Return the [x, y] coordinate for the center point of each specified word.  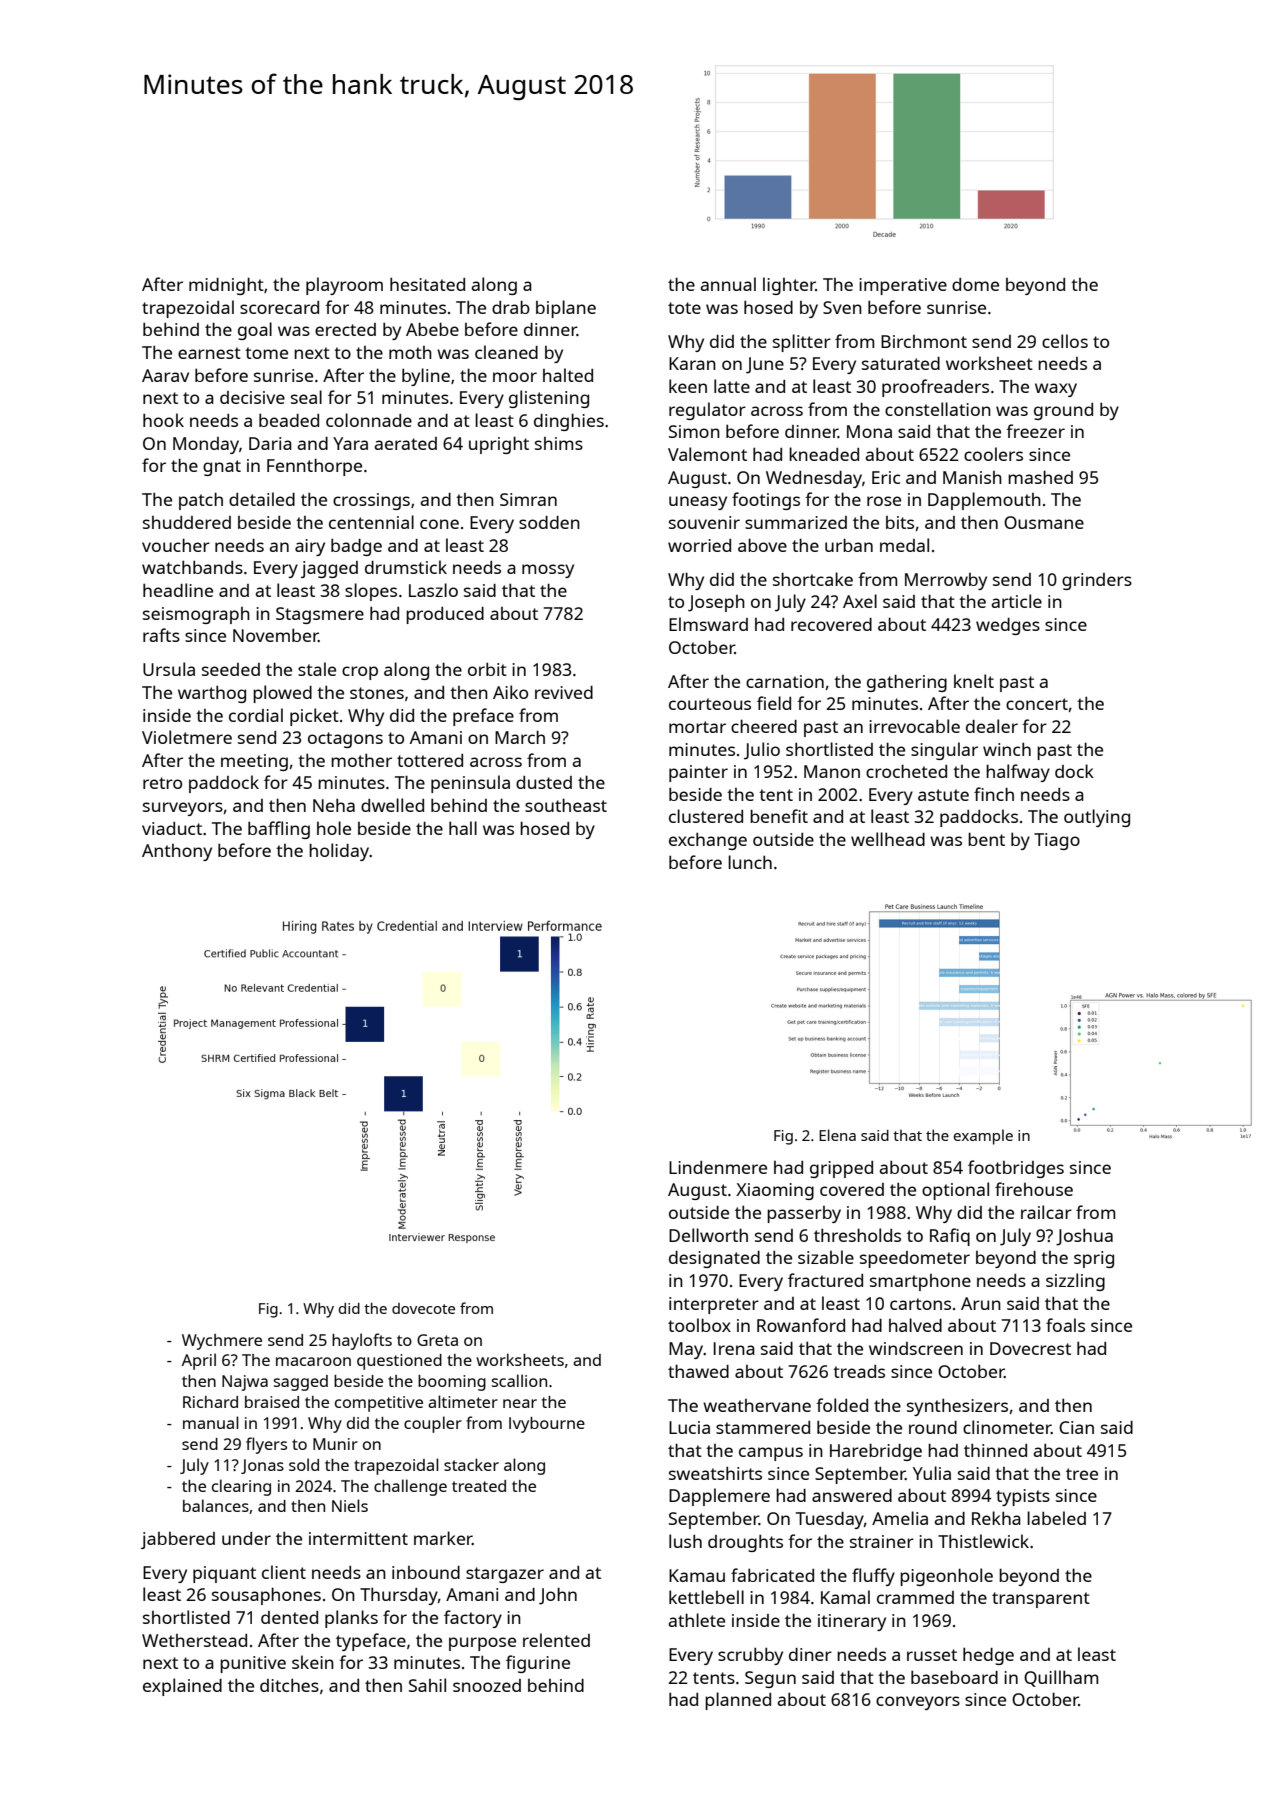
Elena [837, 1135]
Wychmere [222, 1342]
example [983, 1137]
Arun [981, 1303]
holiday [339, 852]
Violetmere [187, 737]
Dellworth [708, 1235]
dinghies [569, 422]
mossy [548, 571]
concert [1037, 704]
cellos [1065, 341]
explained [182, 1687]
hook [163, 420]
